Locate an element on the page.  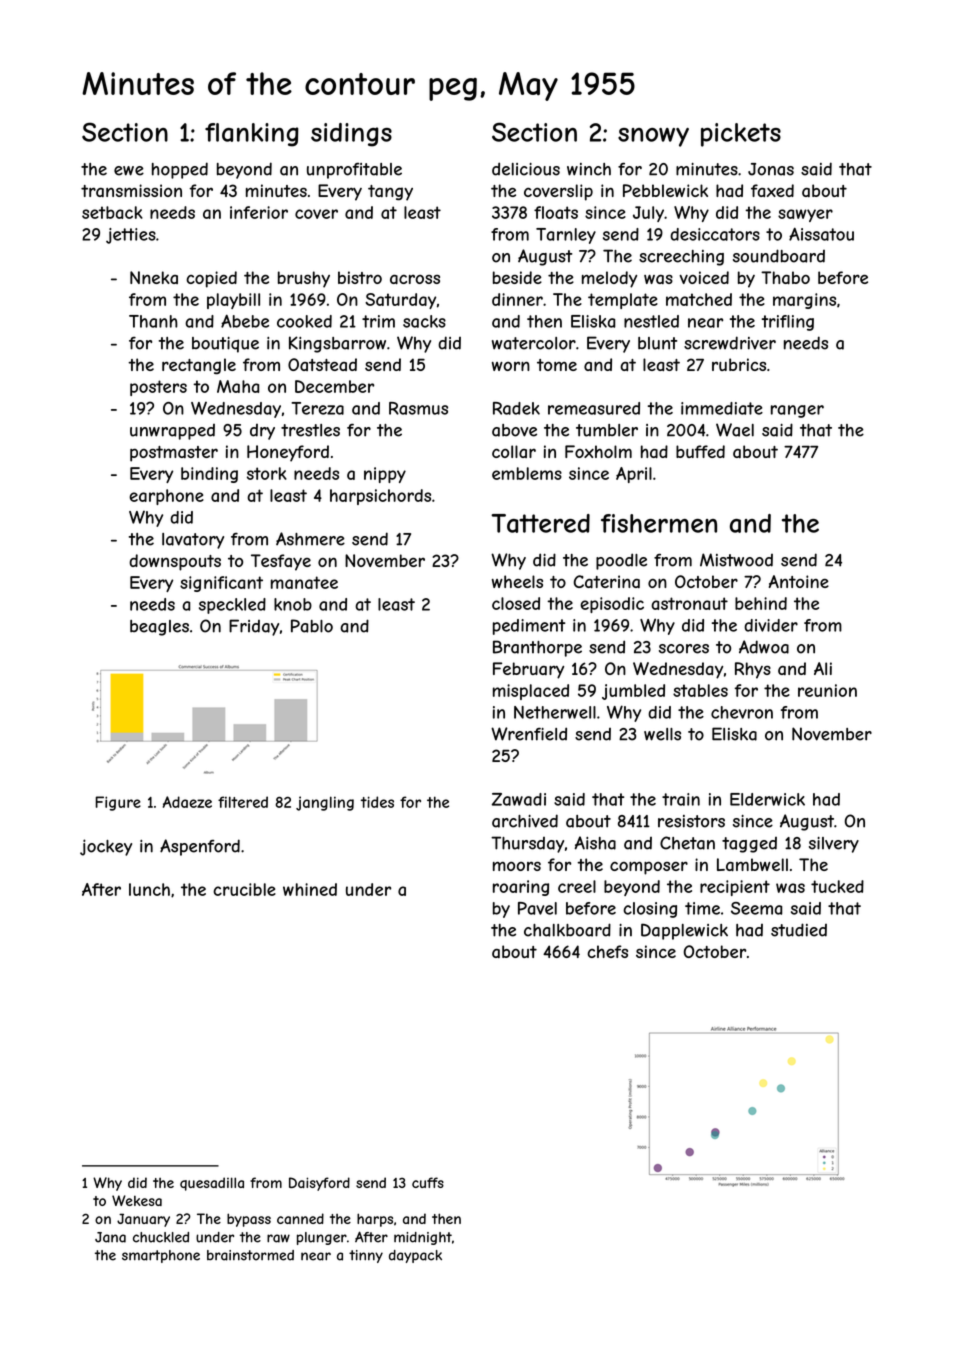
desiccators is located at coordinates (715, 234).
